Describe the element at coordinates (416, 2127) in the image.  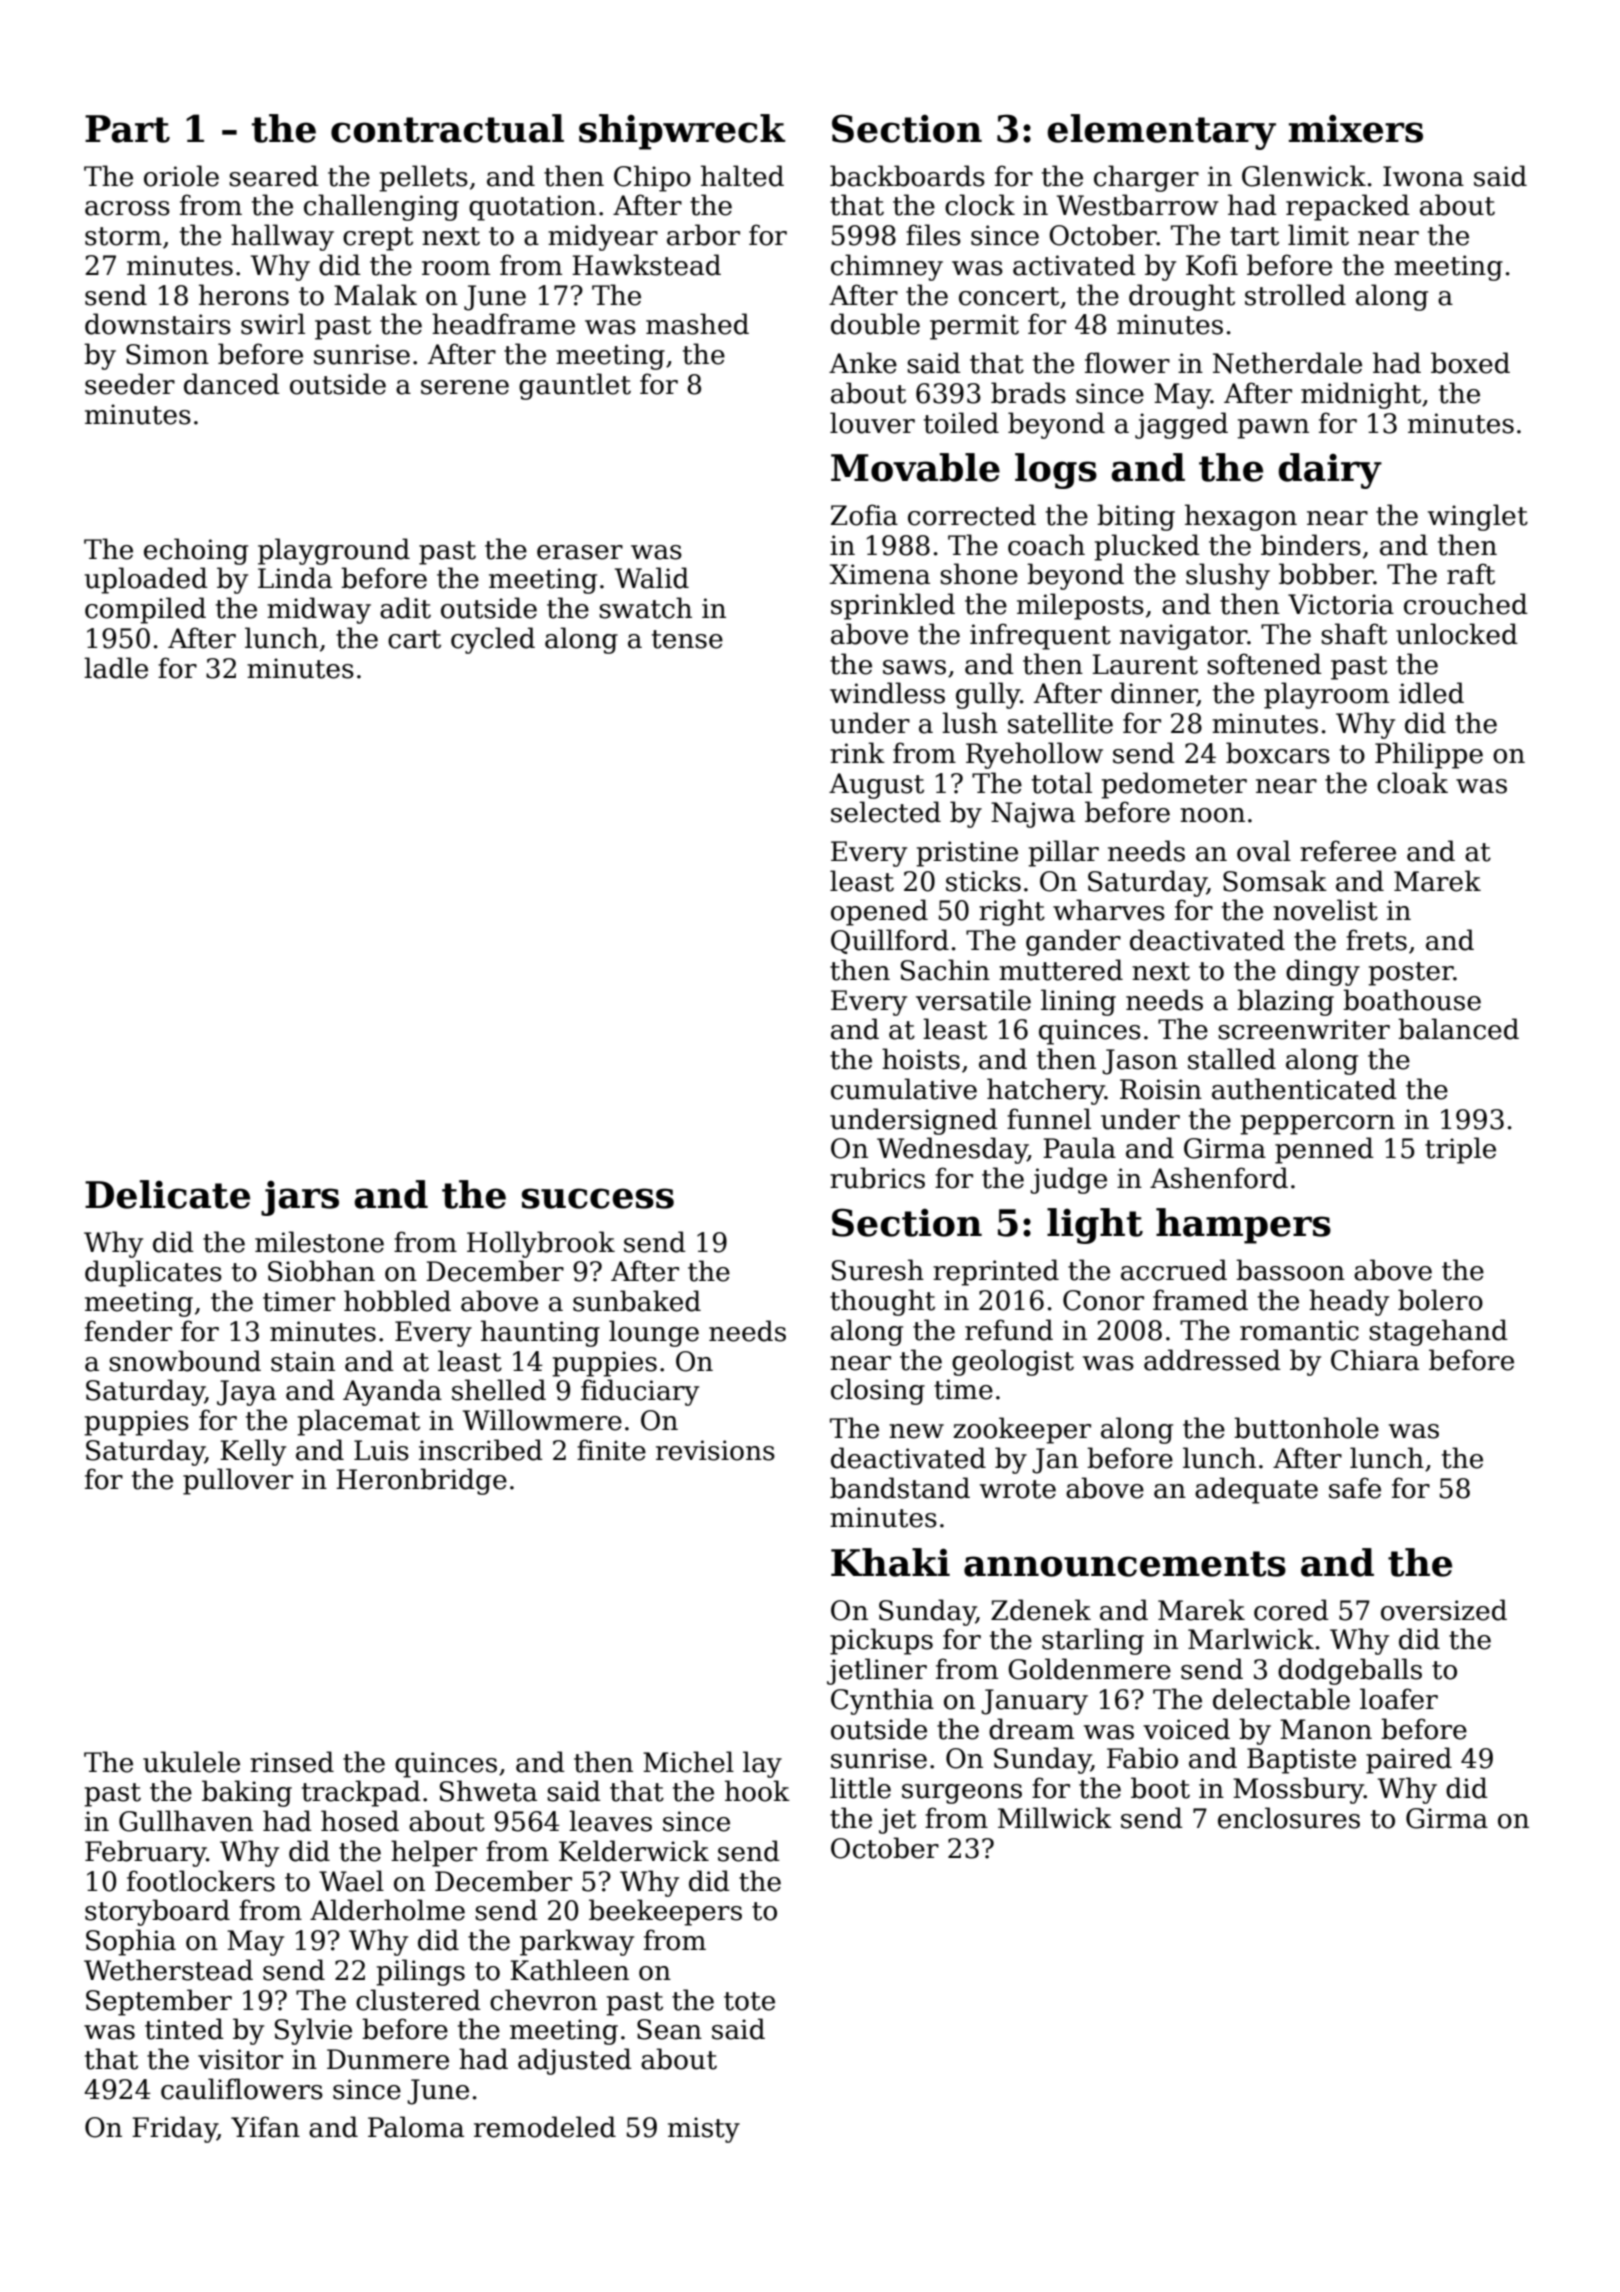
I see `Paloma` at that location.
